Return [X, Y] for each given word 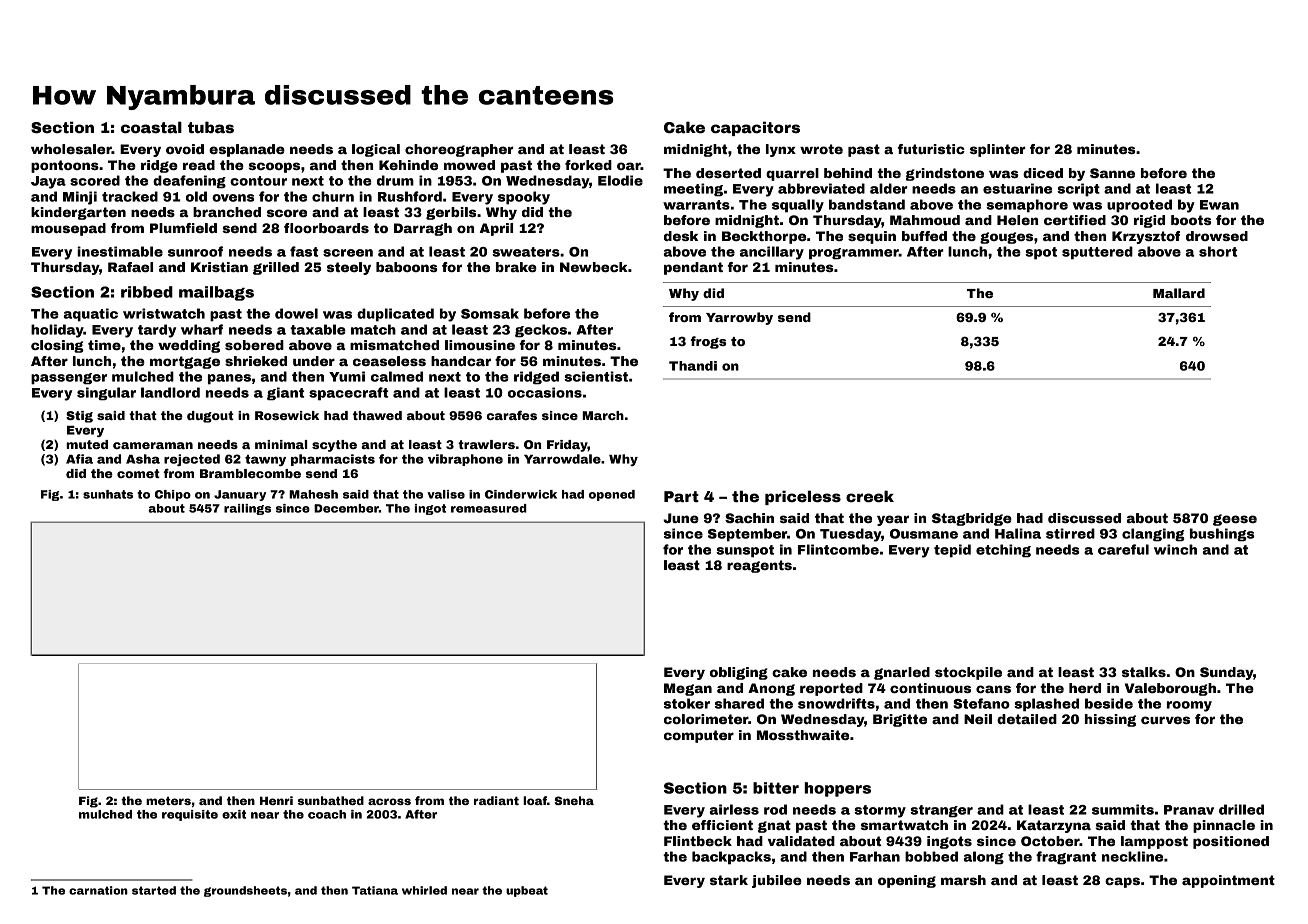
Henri [276, 800]
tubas [211, 127]
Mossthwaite [803, 735]
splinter [998, 150]
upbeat [527, 891]
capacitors [755, 128]
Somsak [490, 313]
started [154, 890]
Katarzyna [1054, 826]
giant [285, 394]
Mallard [1179, 293]
